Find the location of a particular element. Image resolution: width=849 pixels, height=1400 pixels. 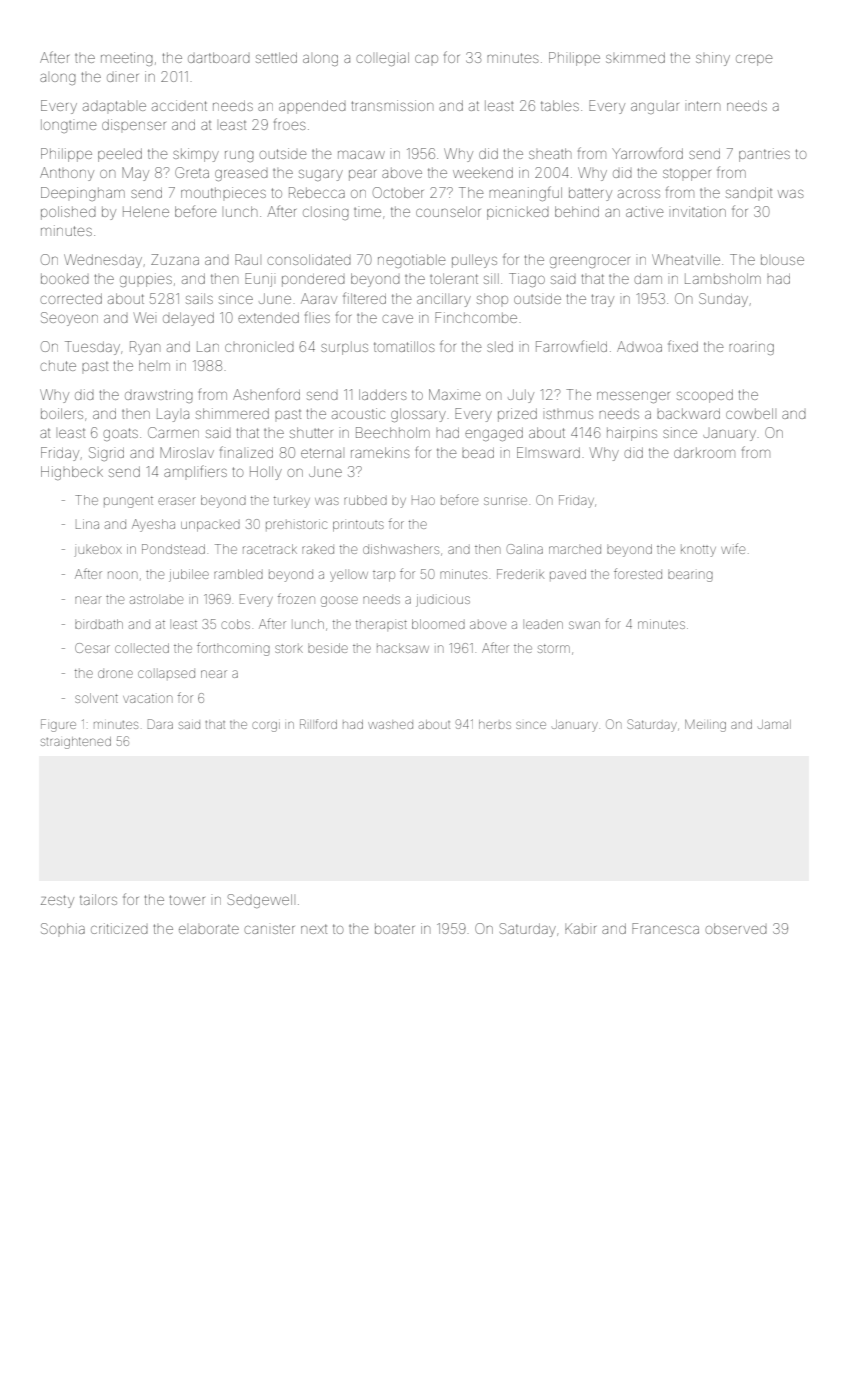

adaptable is located at coordinates (114, 105).
